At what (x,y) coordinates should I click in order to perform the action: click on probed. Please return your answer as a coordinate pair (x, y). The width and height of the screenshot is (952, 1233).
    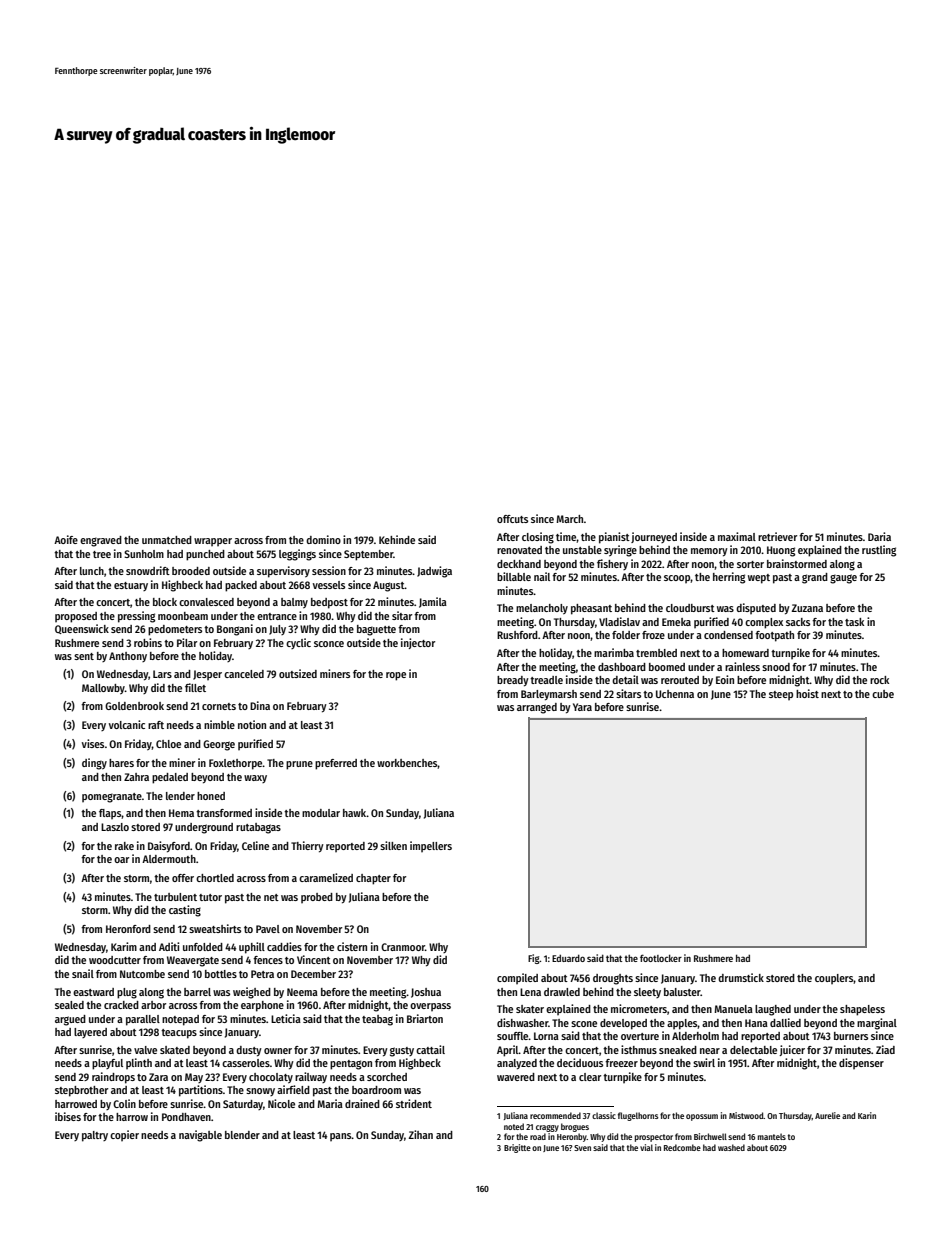
    Looking at the image, I should click on (317, 898).
